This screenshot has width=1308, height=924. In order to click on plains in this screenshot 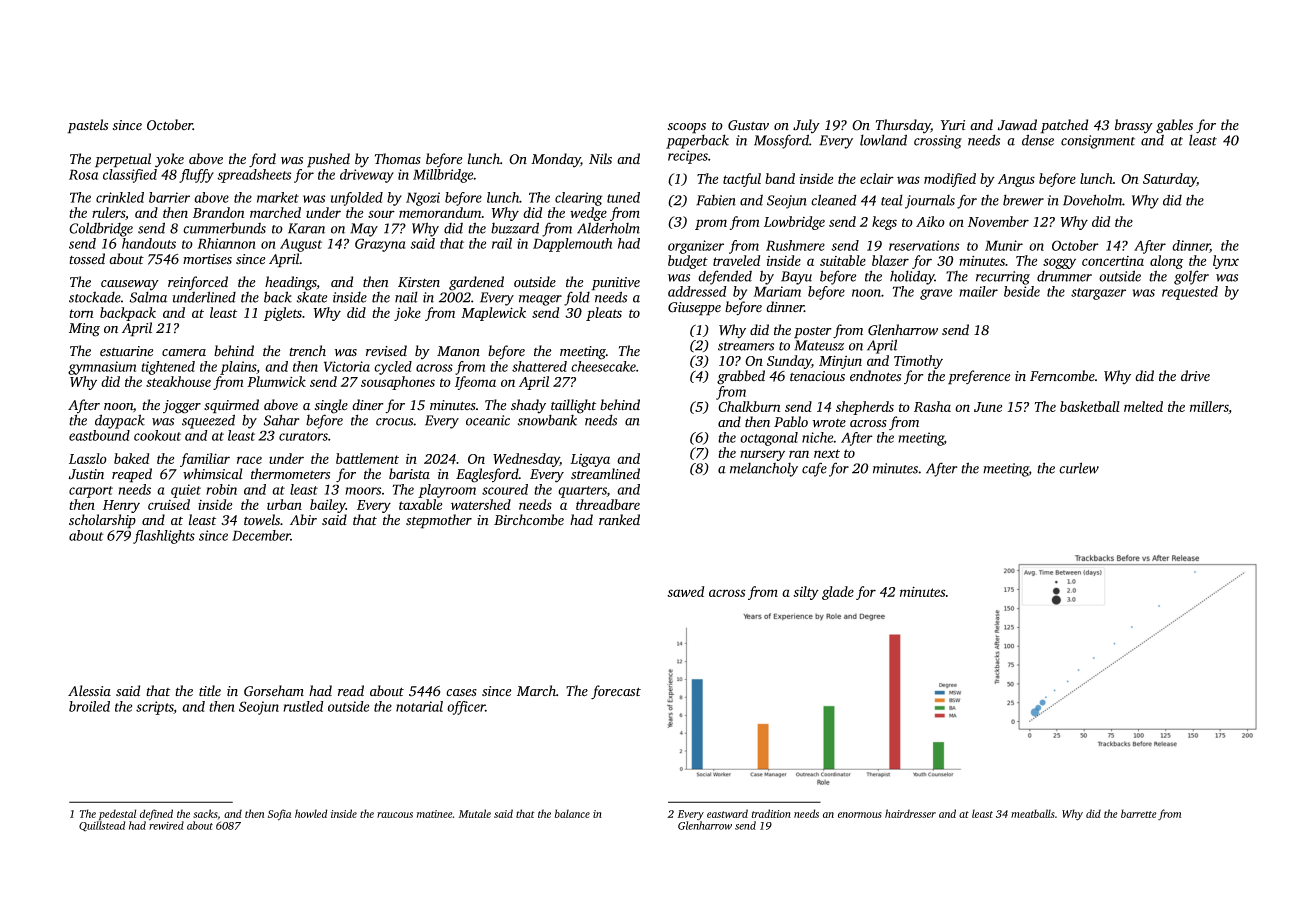, I will do `click(238, 368)`.
